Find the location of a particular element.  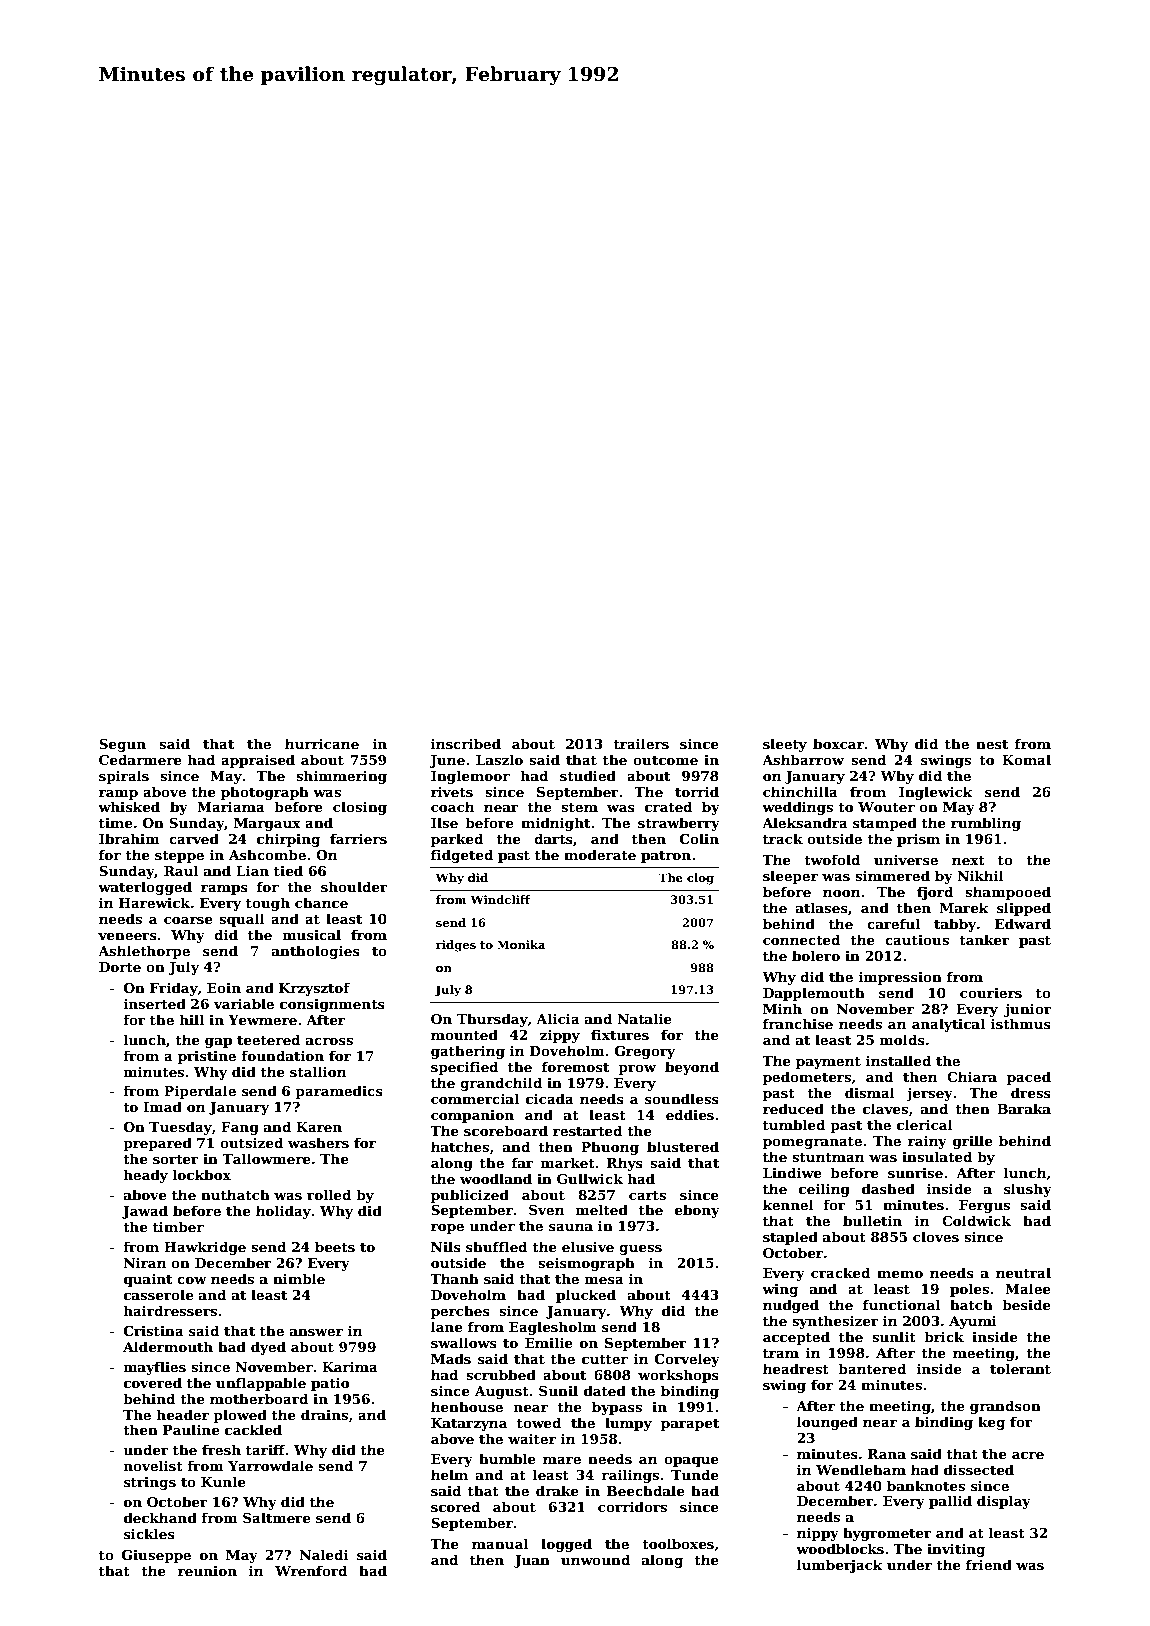

teetered is located at coordinates (268, 1039).
